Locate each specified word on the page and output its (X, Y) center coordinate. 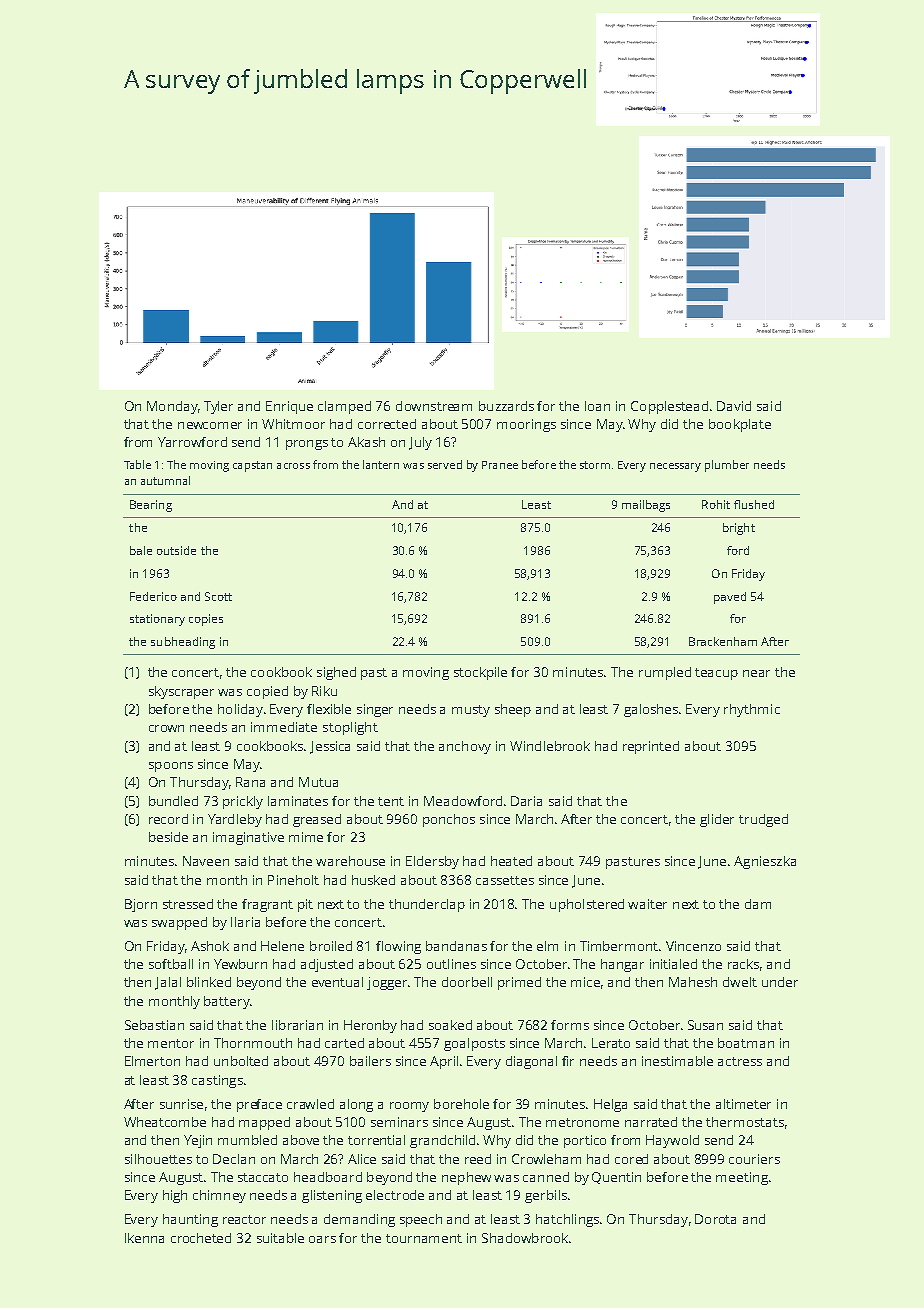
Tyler (218, 407)
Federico (153, 596)
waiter (647, 904)
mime (306, 837)
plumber (727, 466)
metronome (582, 1122)
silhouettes (158, 1159)
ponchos (449, 820)
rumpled (665, 673)
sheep (513, 710)
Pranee (500, 465)
